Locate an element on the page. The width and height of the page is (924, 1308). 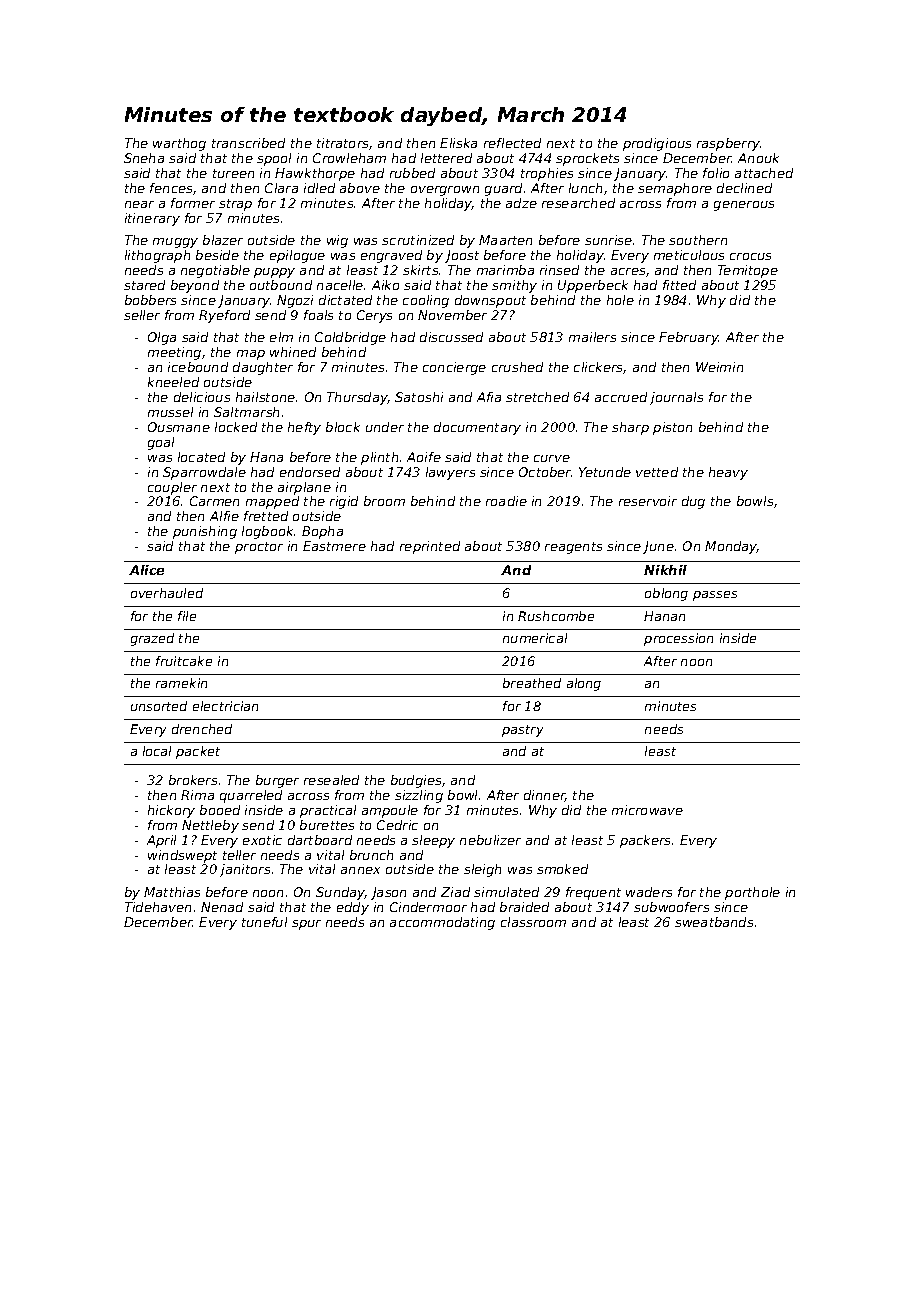
February is located at coordinates (689, 338).
